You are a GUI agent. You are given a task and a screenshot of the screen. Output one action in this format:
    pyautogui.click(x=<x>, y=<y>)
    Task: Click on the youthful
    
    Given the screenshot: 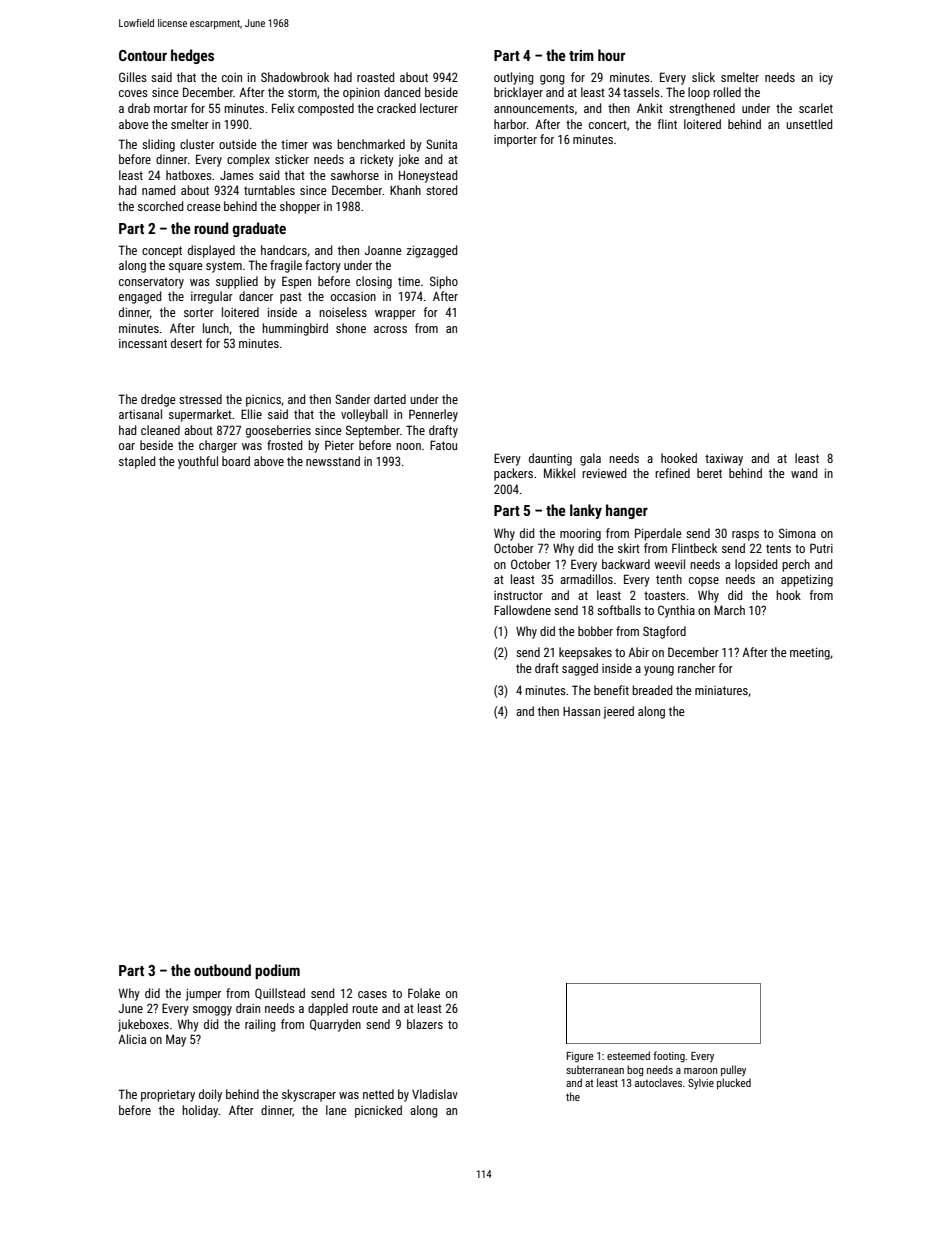 What is the action you would take?
    pyautogui.click(x=198, y=462)
